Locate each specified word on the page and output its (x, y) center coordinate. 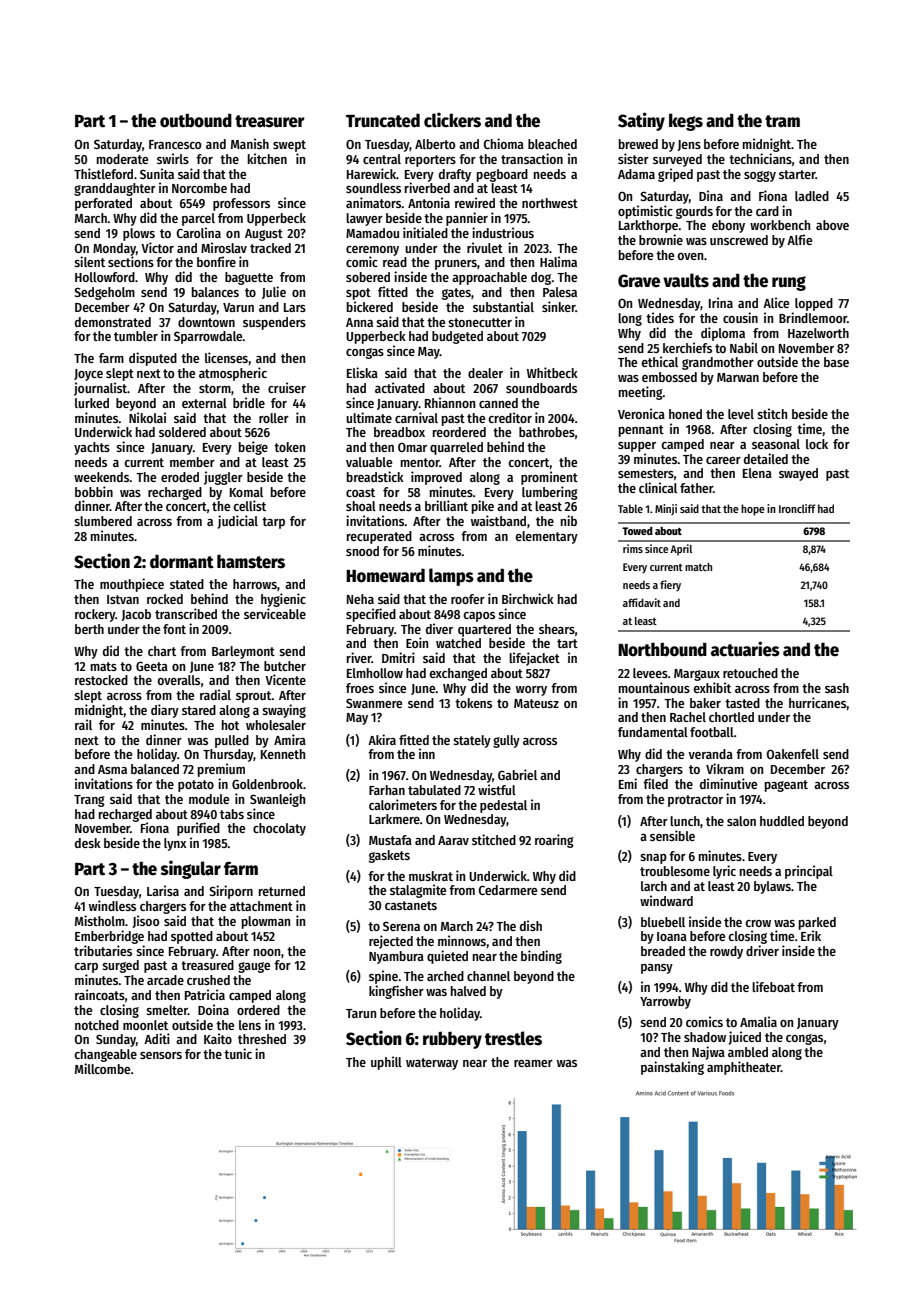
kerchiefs (687, 347)
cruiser (287, 387)
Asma (112, 769)
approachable (489, 278)
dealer (485, 373)
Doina (213, 1009)
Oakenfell (793, 754)
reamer (533, 1063)
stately (472, 741)
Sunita (157, 173)
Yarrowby (665, 1002)
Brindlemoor (813, 317)
